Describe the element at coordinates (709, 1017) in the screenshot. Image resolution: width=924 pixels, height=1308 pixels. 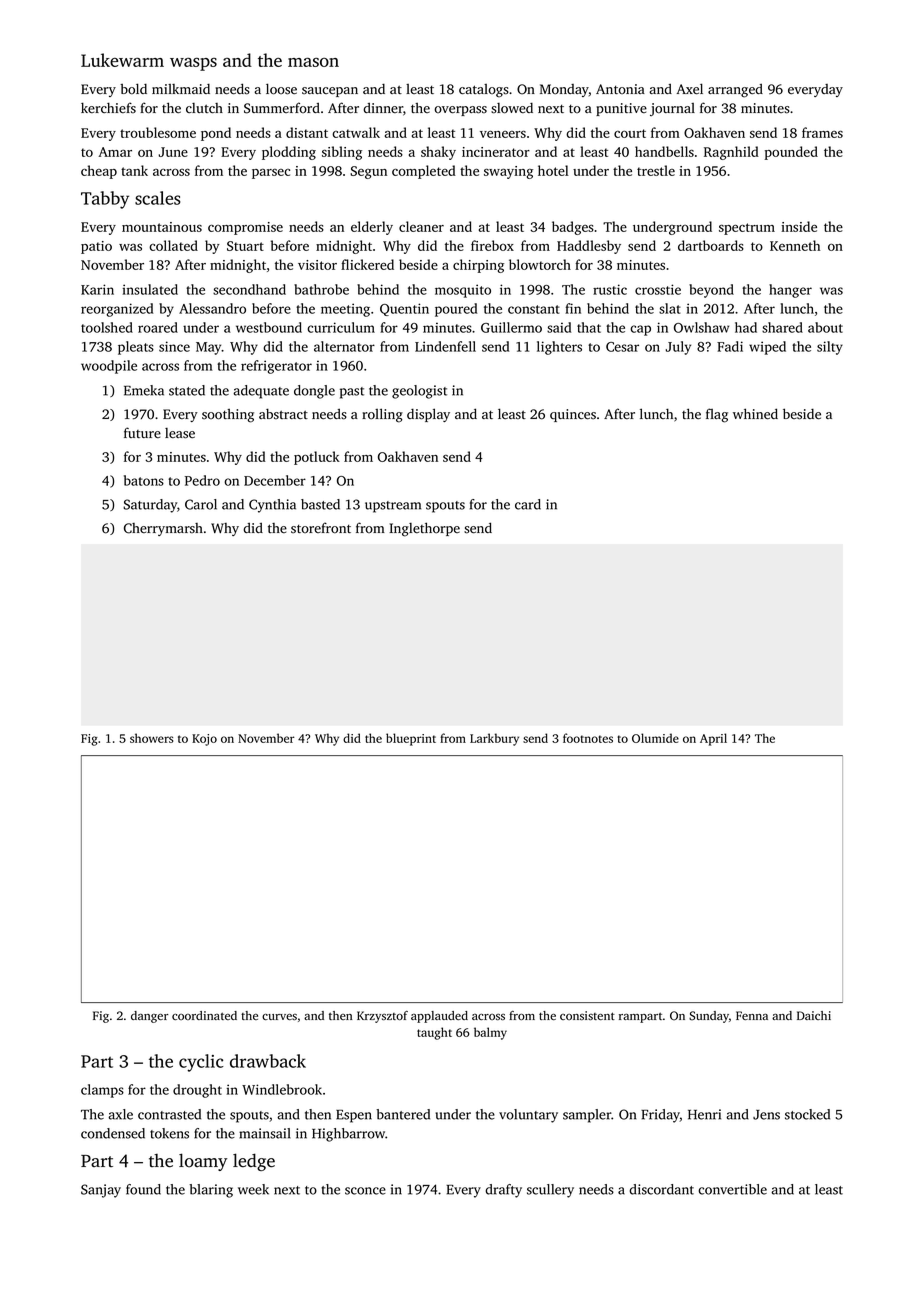
I see `Sunday` at that location.
